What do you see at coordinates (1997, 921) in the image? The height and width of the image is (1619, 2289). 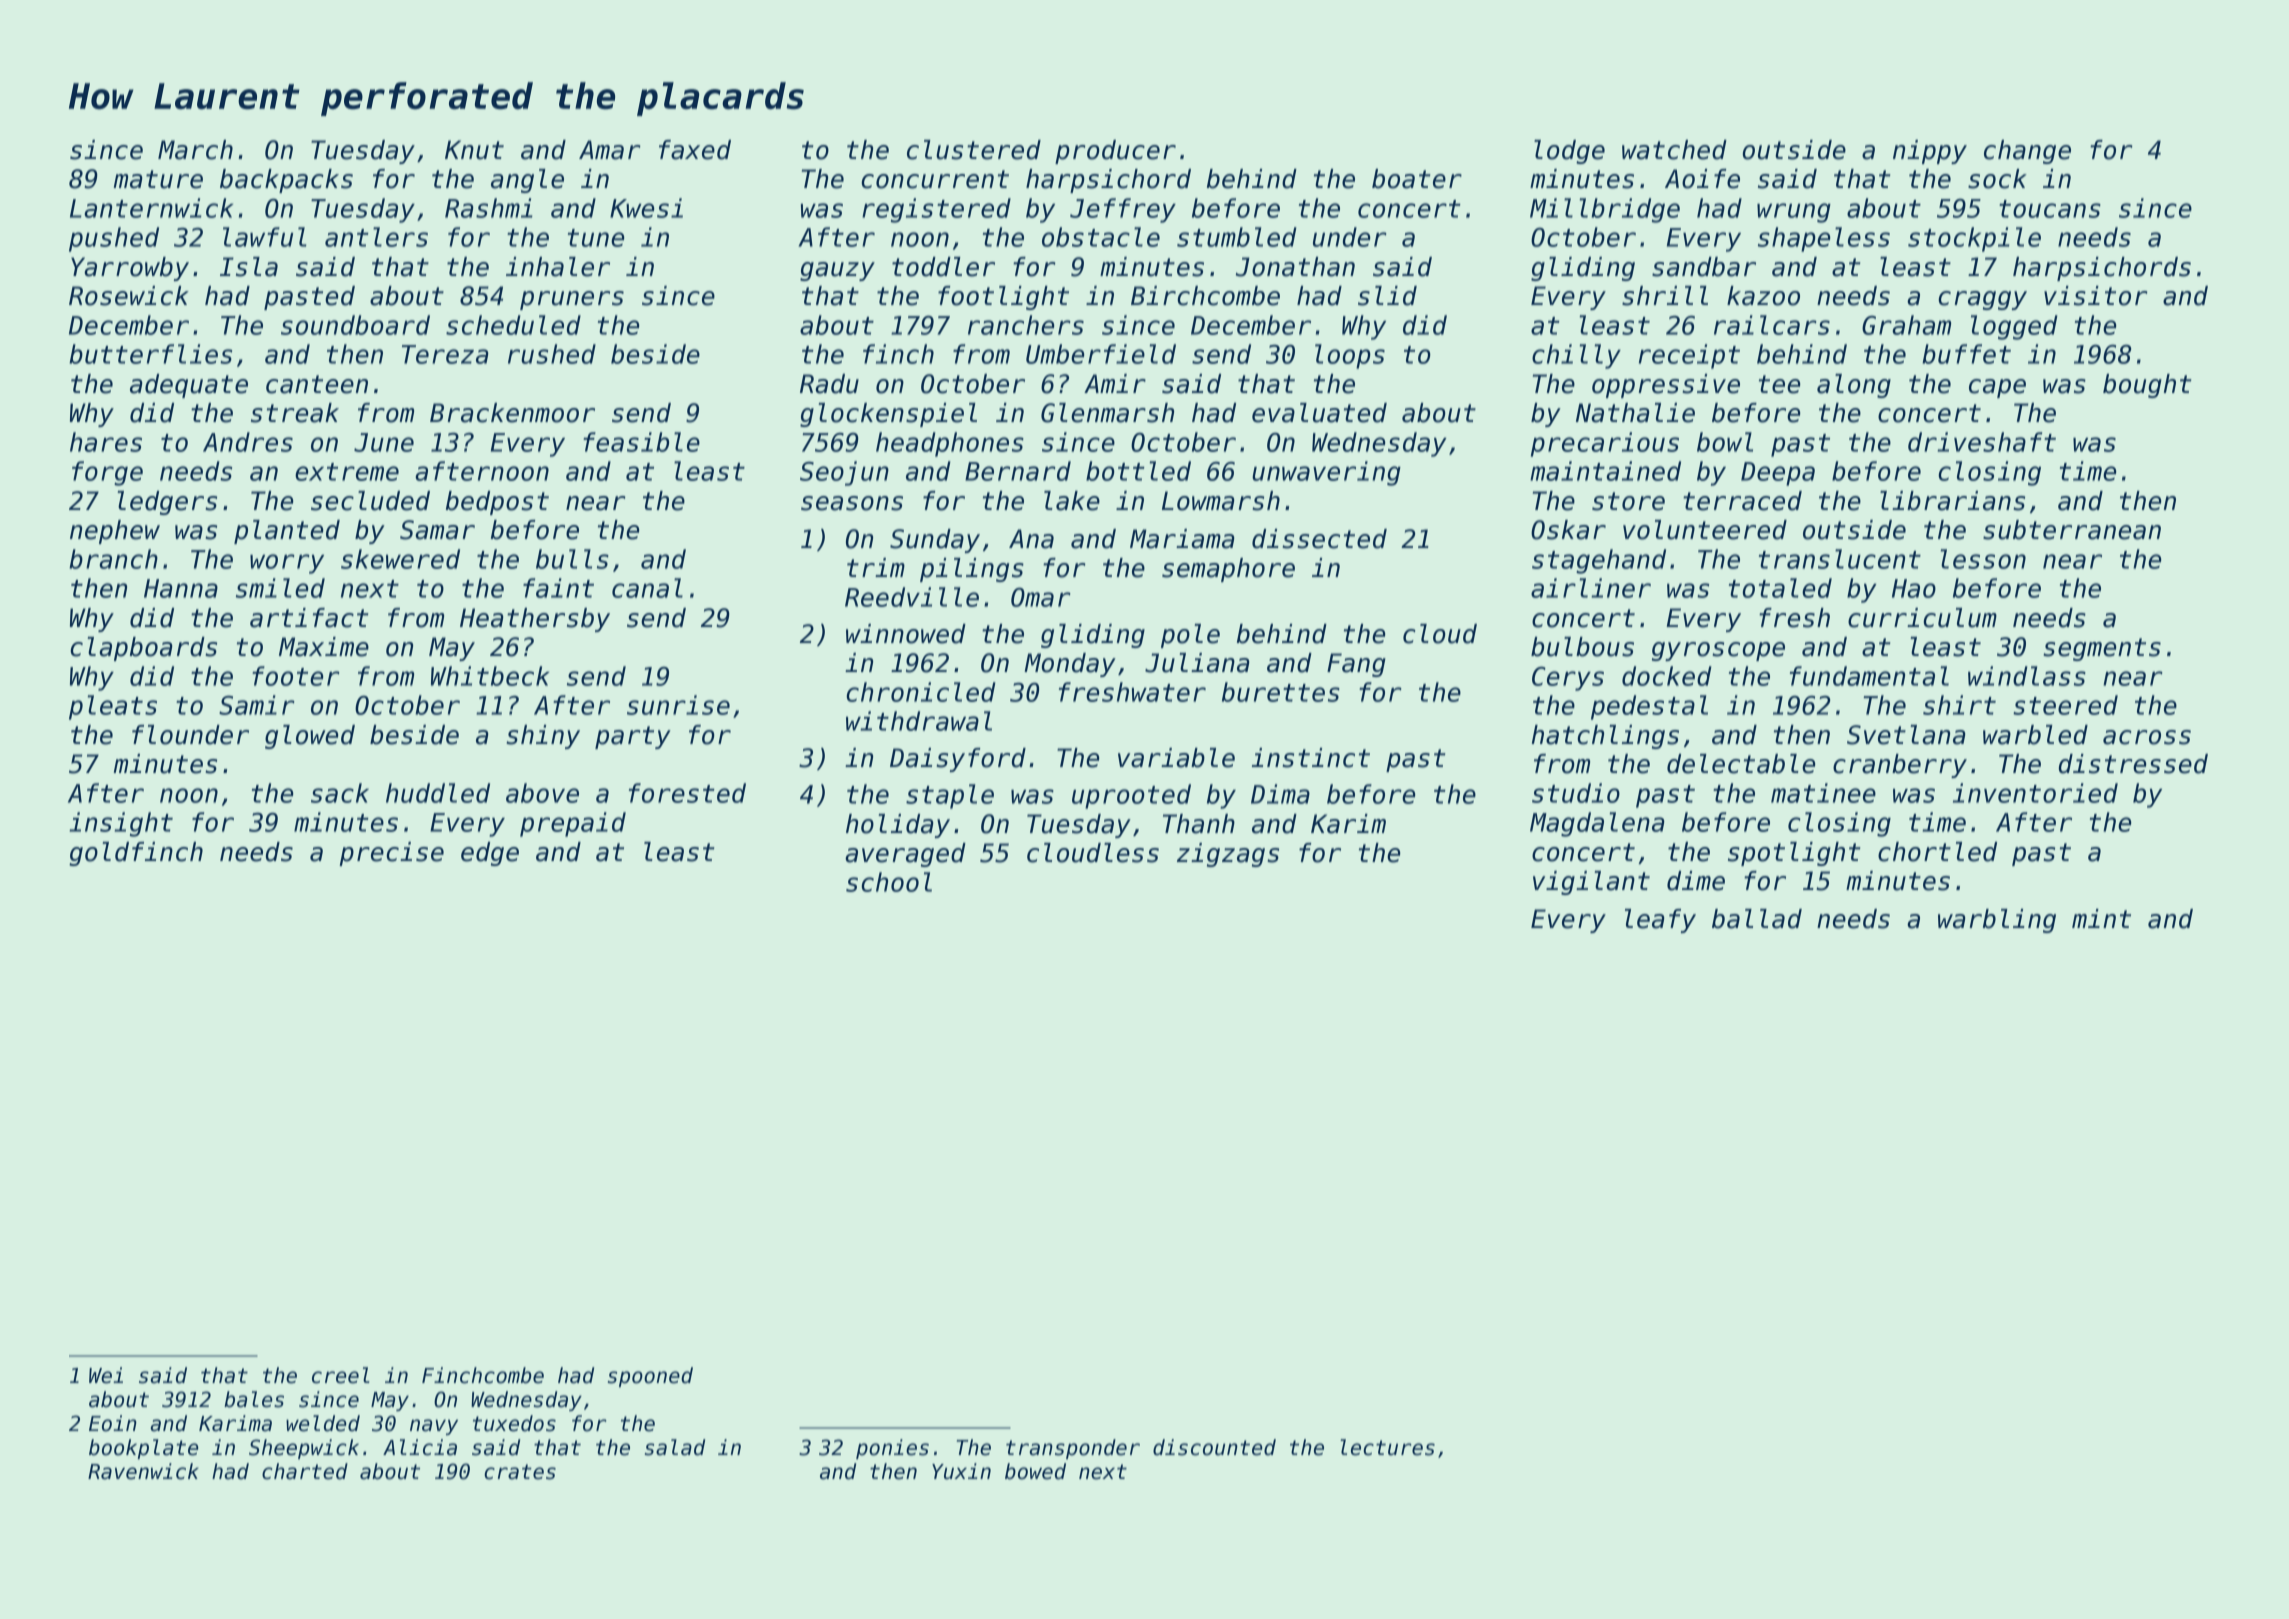 I see `warbling` at bounding box center [1997, 921].
